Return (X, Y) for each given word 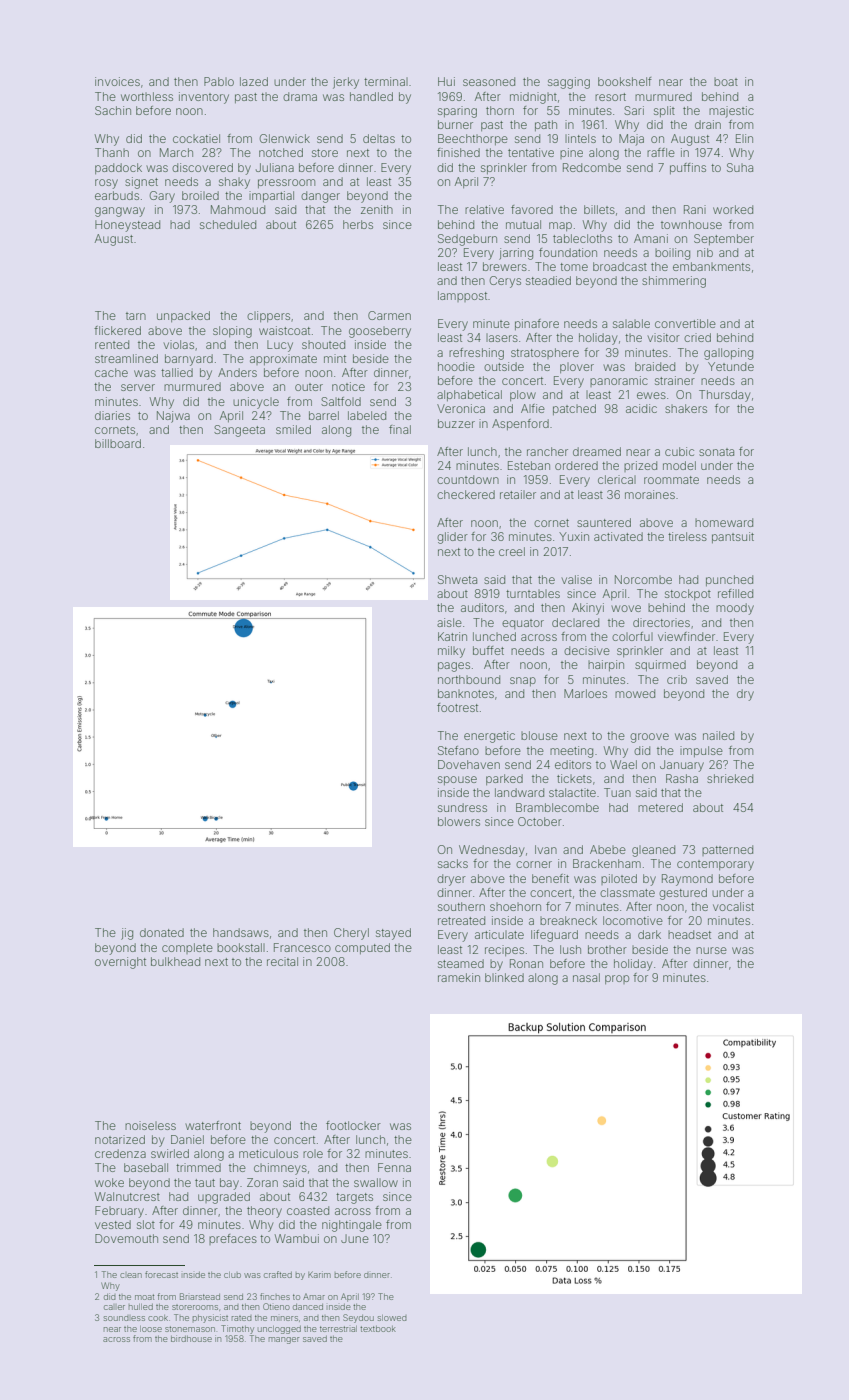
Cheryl (351, 934)
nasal (586, 977)
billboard (118, 443)
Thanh (112, 152)
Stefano (458, 750)
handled (371, 96)
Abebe (608, 849)
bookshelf (625, 81)
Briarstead (200, 1296)
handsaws (241, 932)
